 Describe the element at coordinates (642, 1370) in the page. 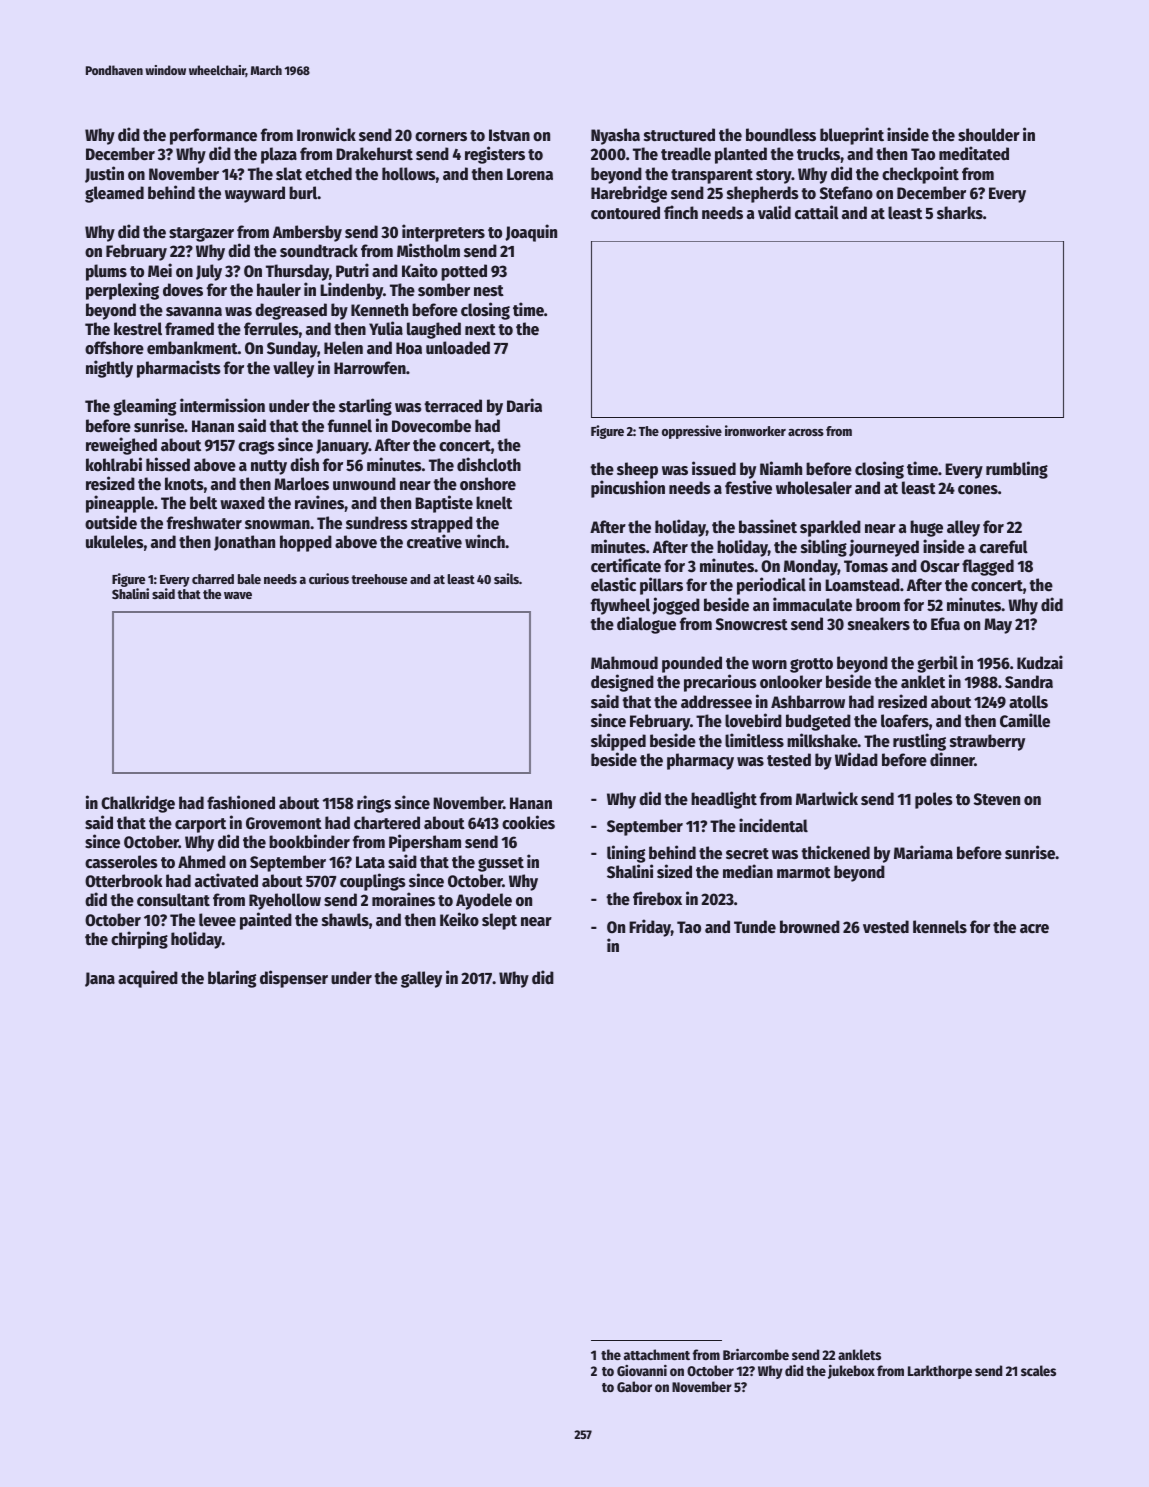

I see `Giovanni` at that location.
